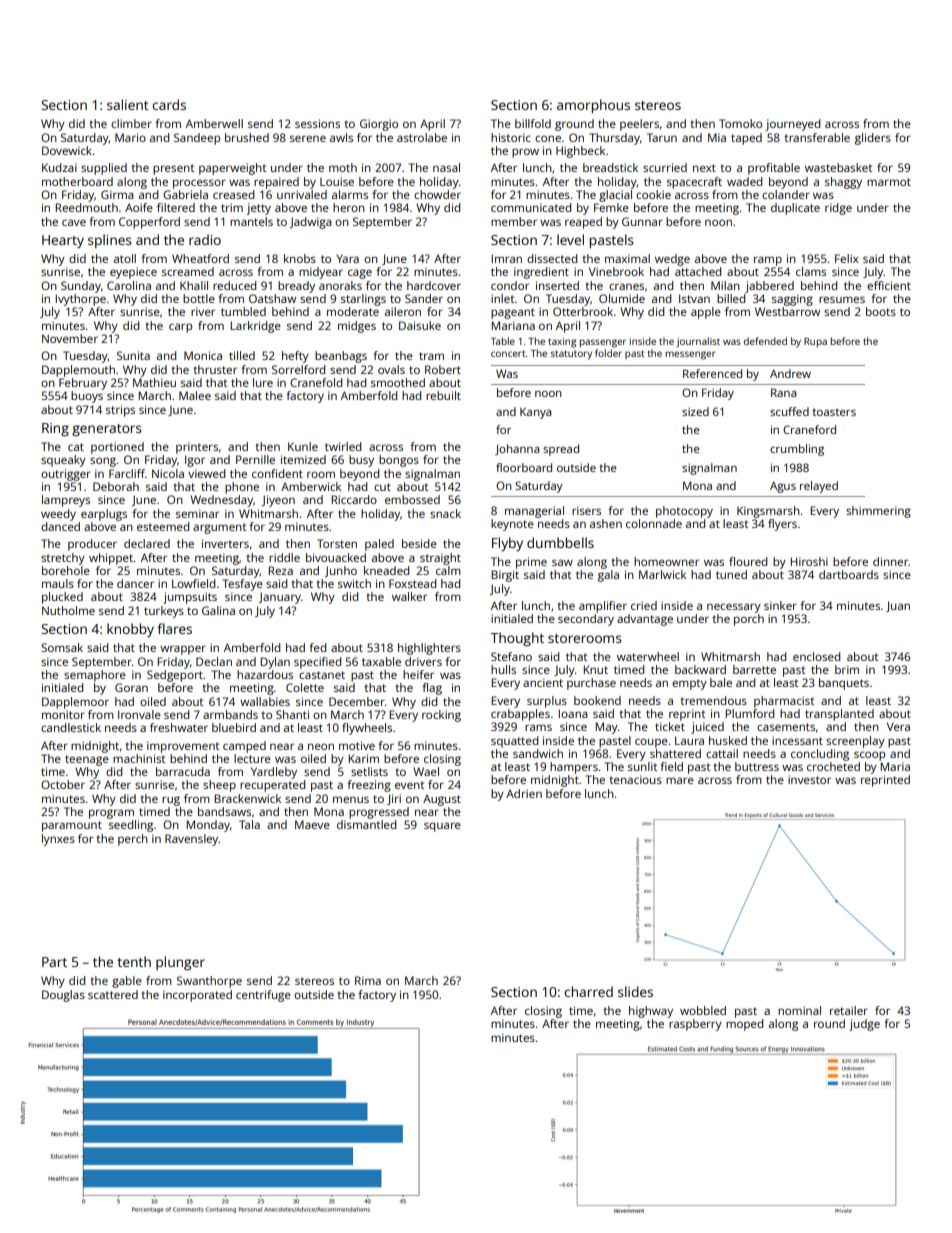  I want to click on incorporated, so click(197, 996).
